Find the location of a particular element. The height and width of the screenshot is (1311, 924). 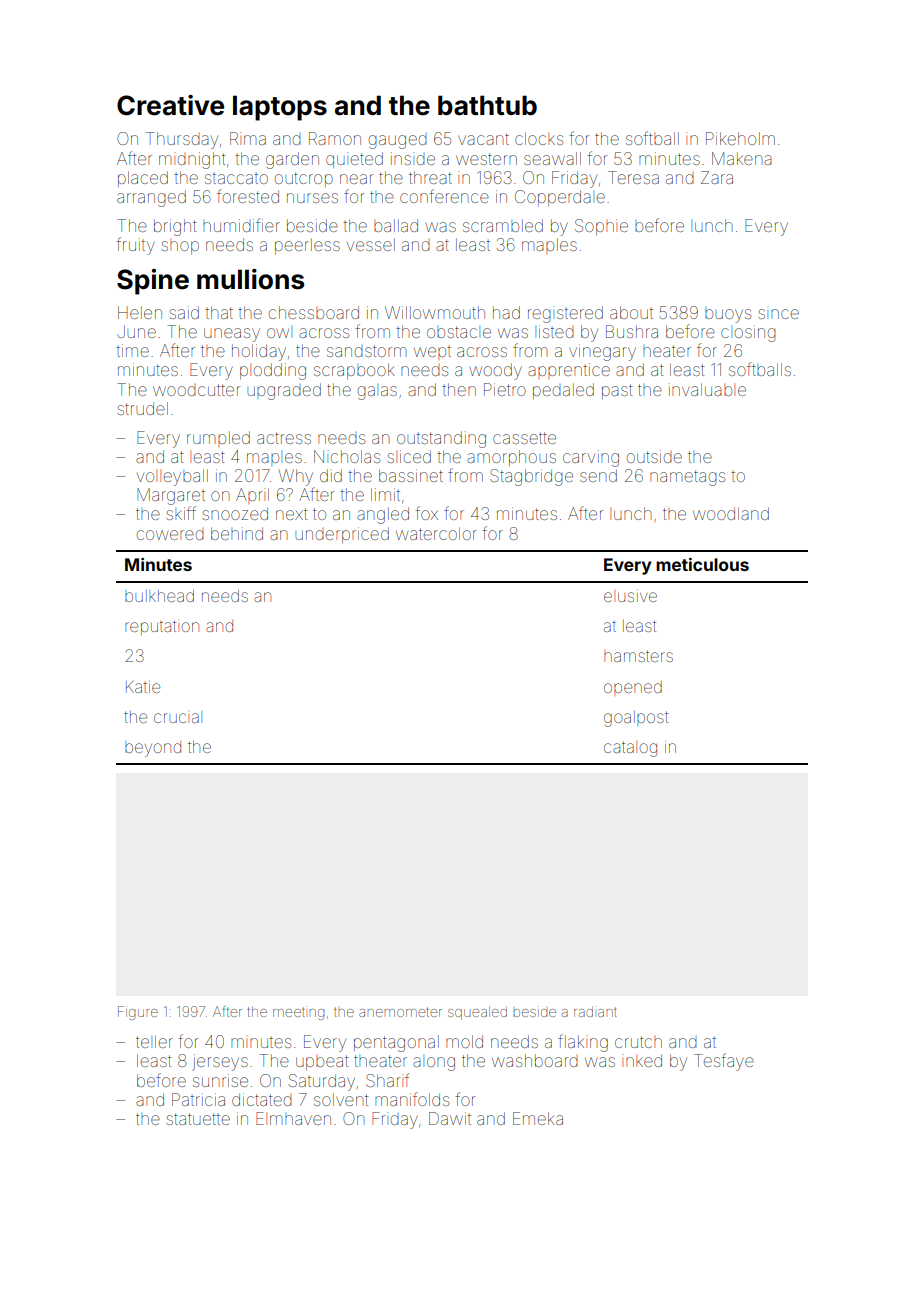

buoys is located at coordinates (728, 315).
